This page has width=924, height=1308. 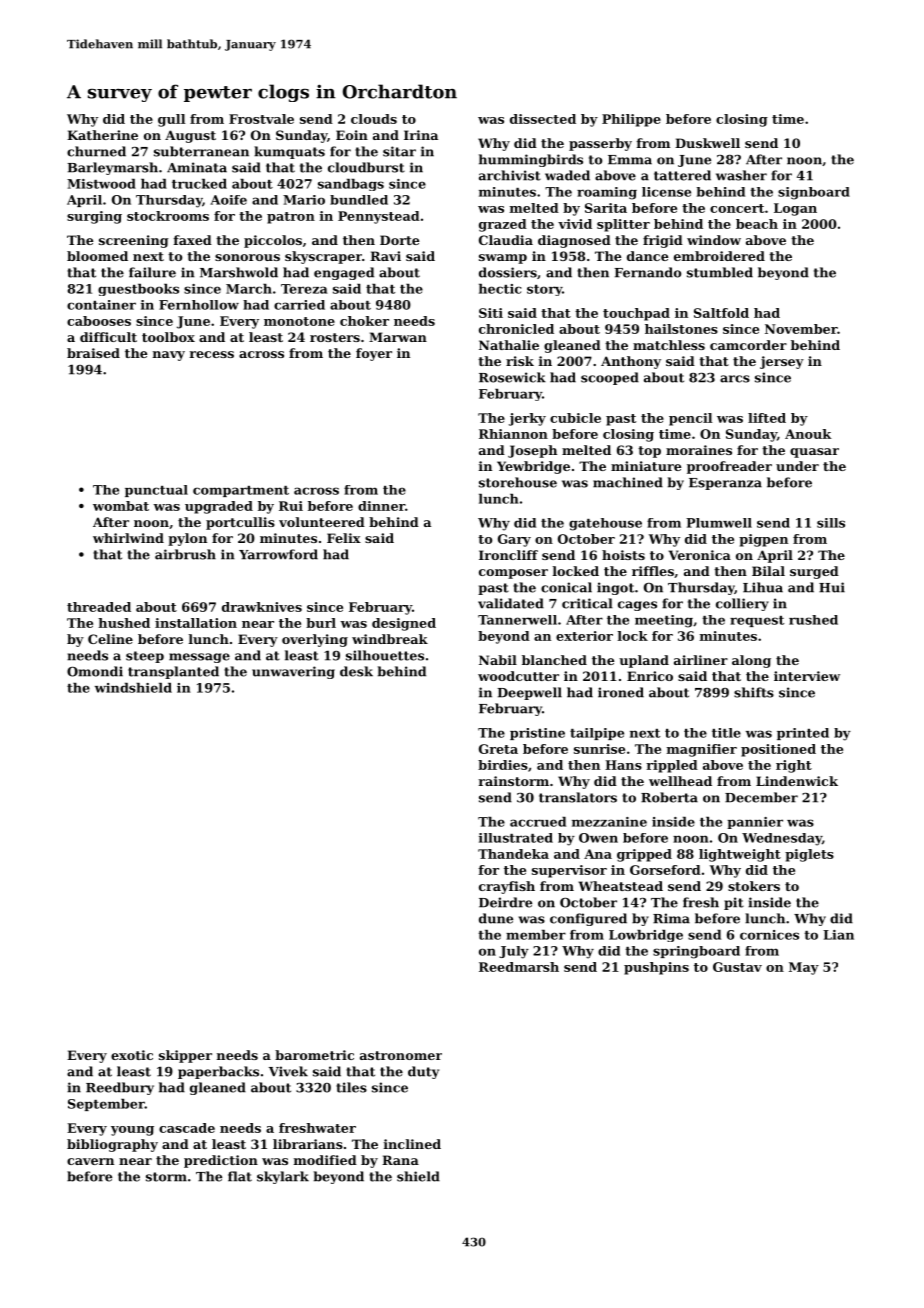 I want to click on exotic, so click(x=132, y=1055).
